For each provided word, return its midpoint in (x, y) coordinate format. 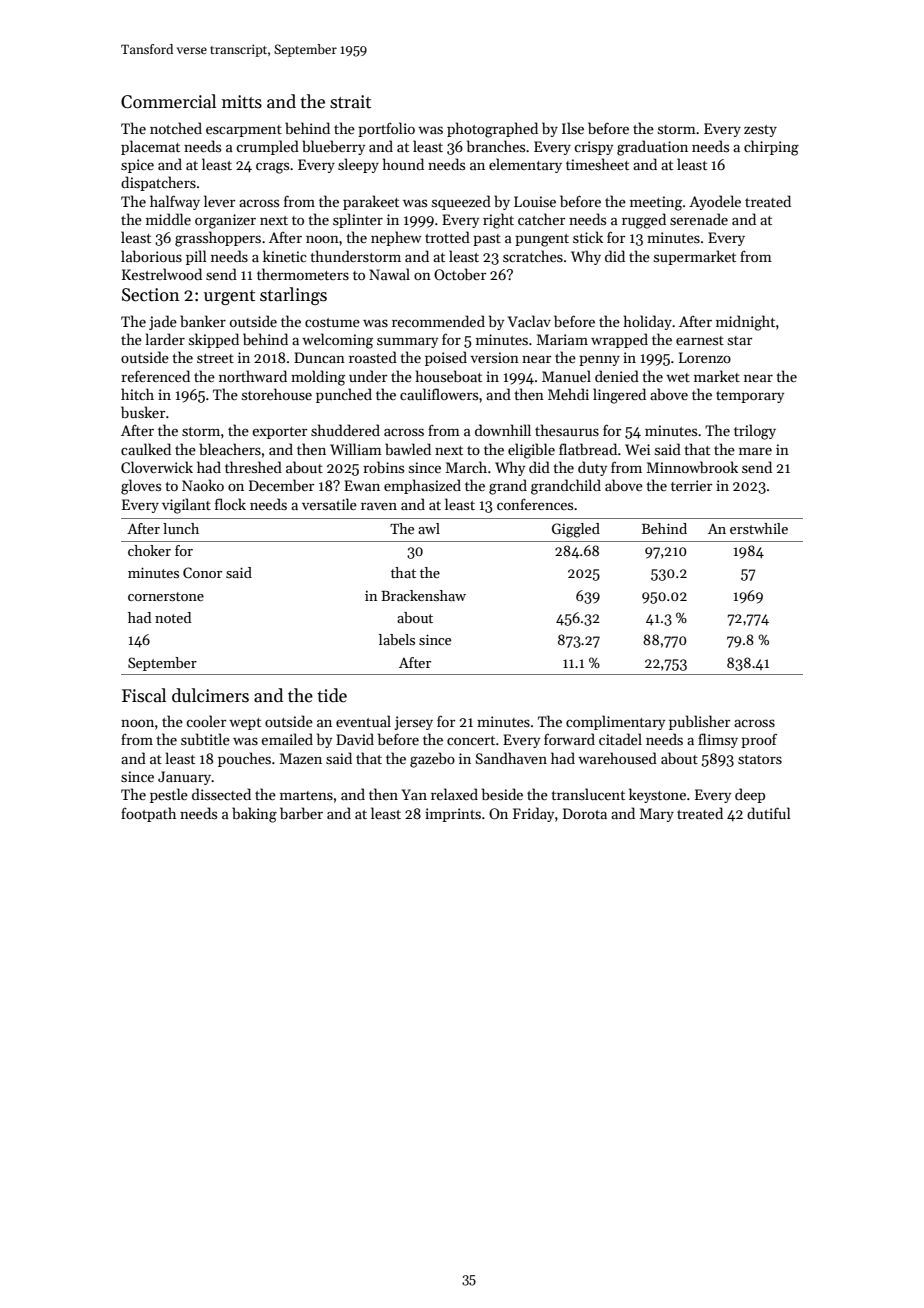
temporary (750, 397)
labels (397, 639)
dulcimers (210, 695)
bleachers (230, 449)
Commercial (168, 101)
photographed (492, 130)
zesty (760, 131)
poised (446, 358)
